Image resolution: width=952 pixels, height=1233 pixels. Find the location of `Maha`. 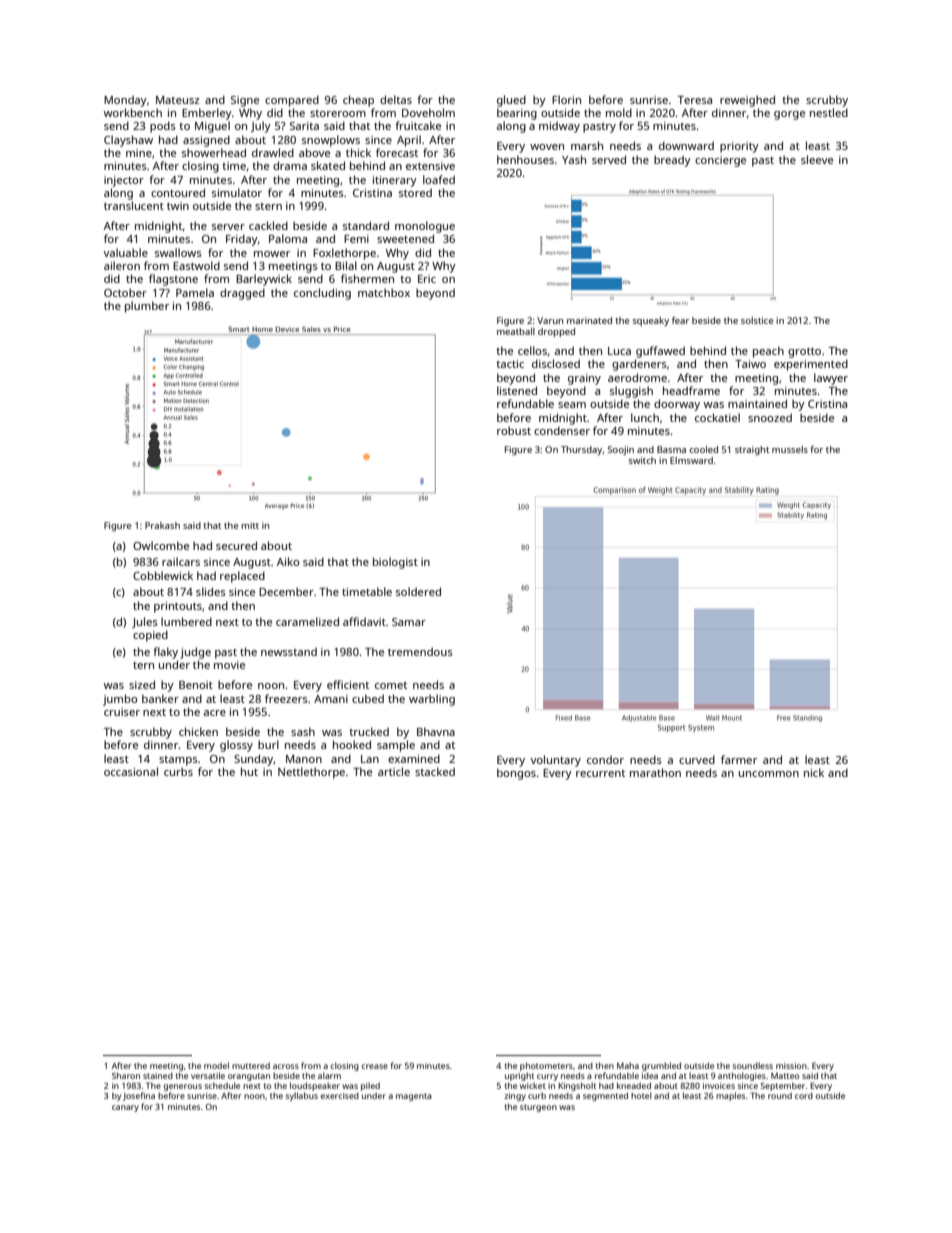

Maha is located at coordinates (628, 1065).
